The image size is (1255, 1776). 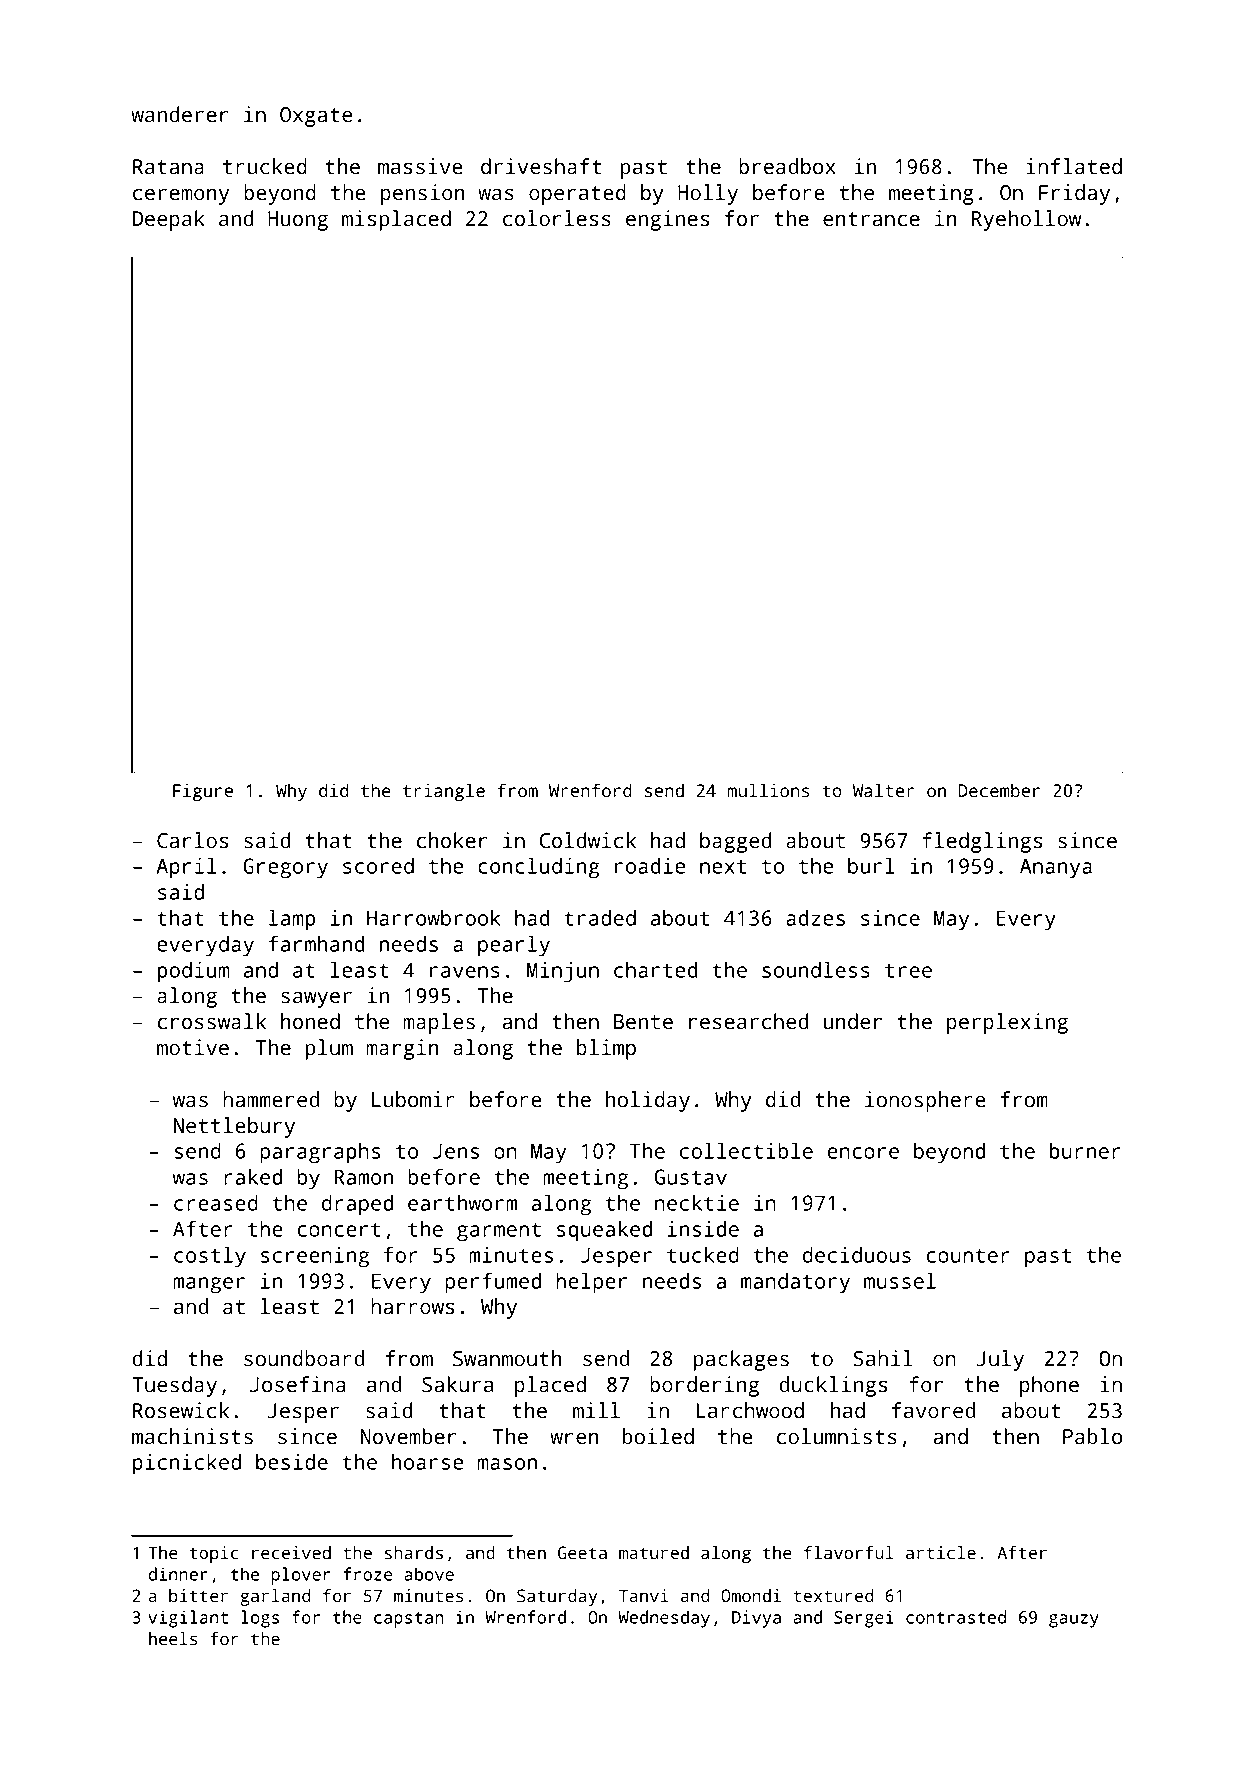 What do you see at coordinates (664, 1619) in the page?
I see `Wednesday` at bounding box center [664, 1619].
